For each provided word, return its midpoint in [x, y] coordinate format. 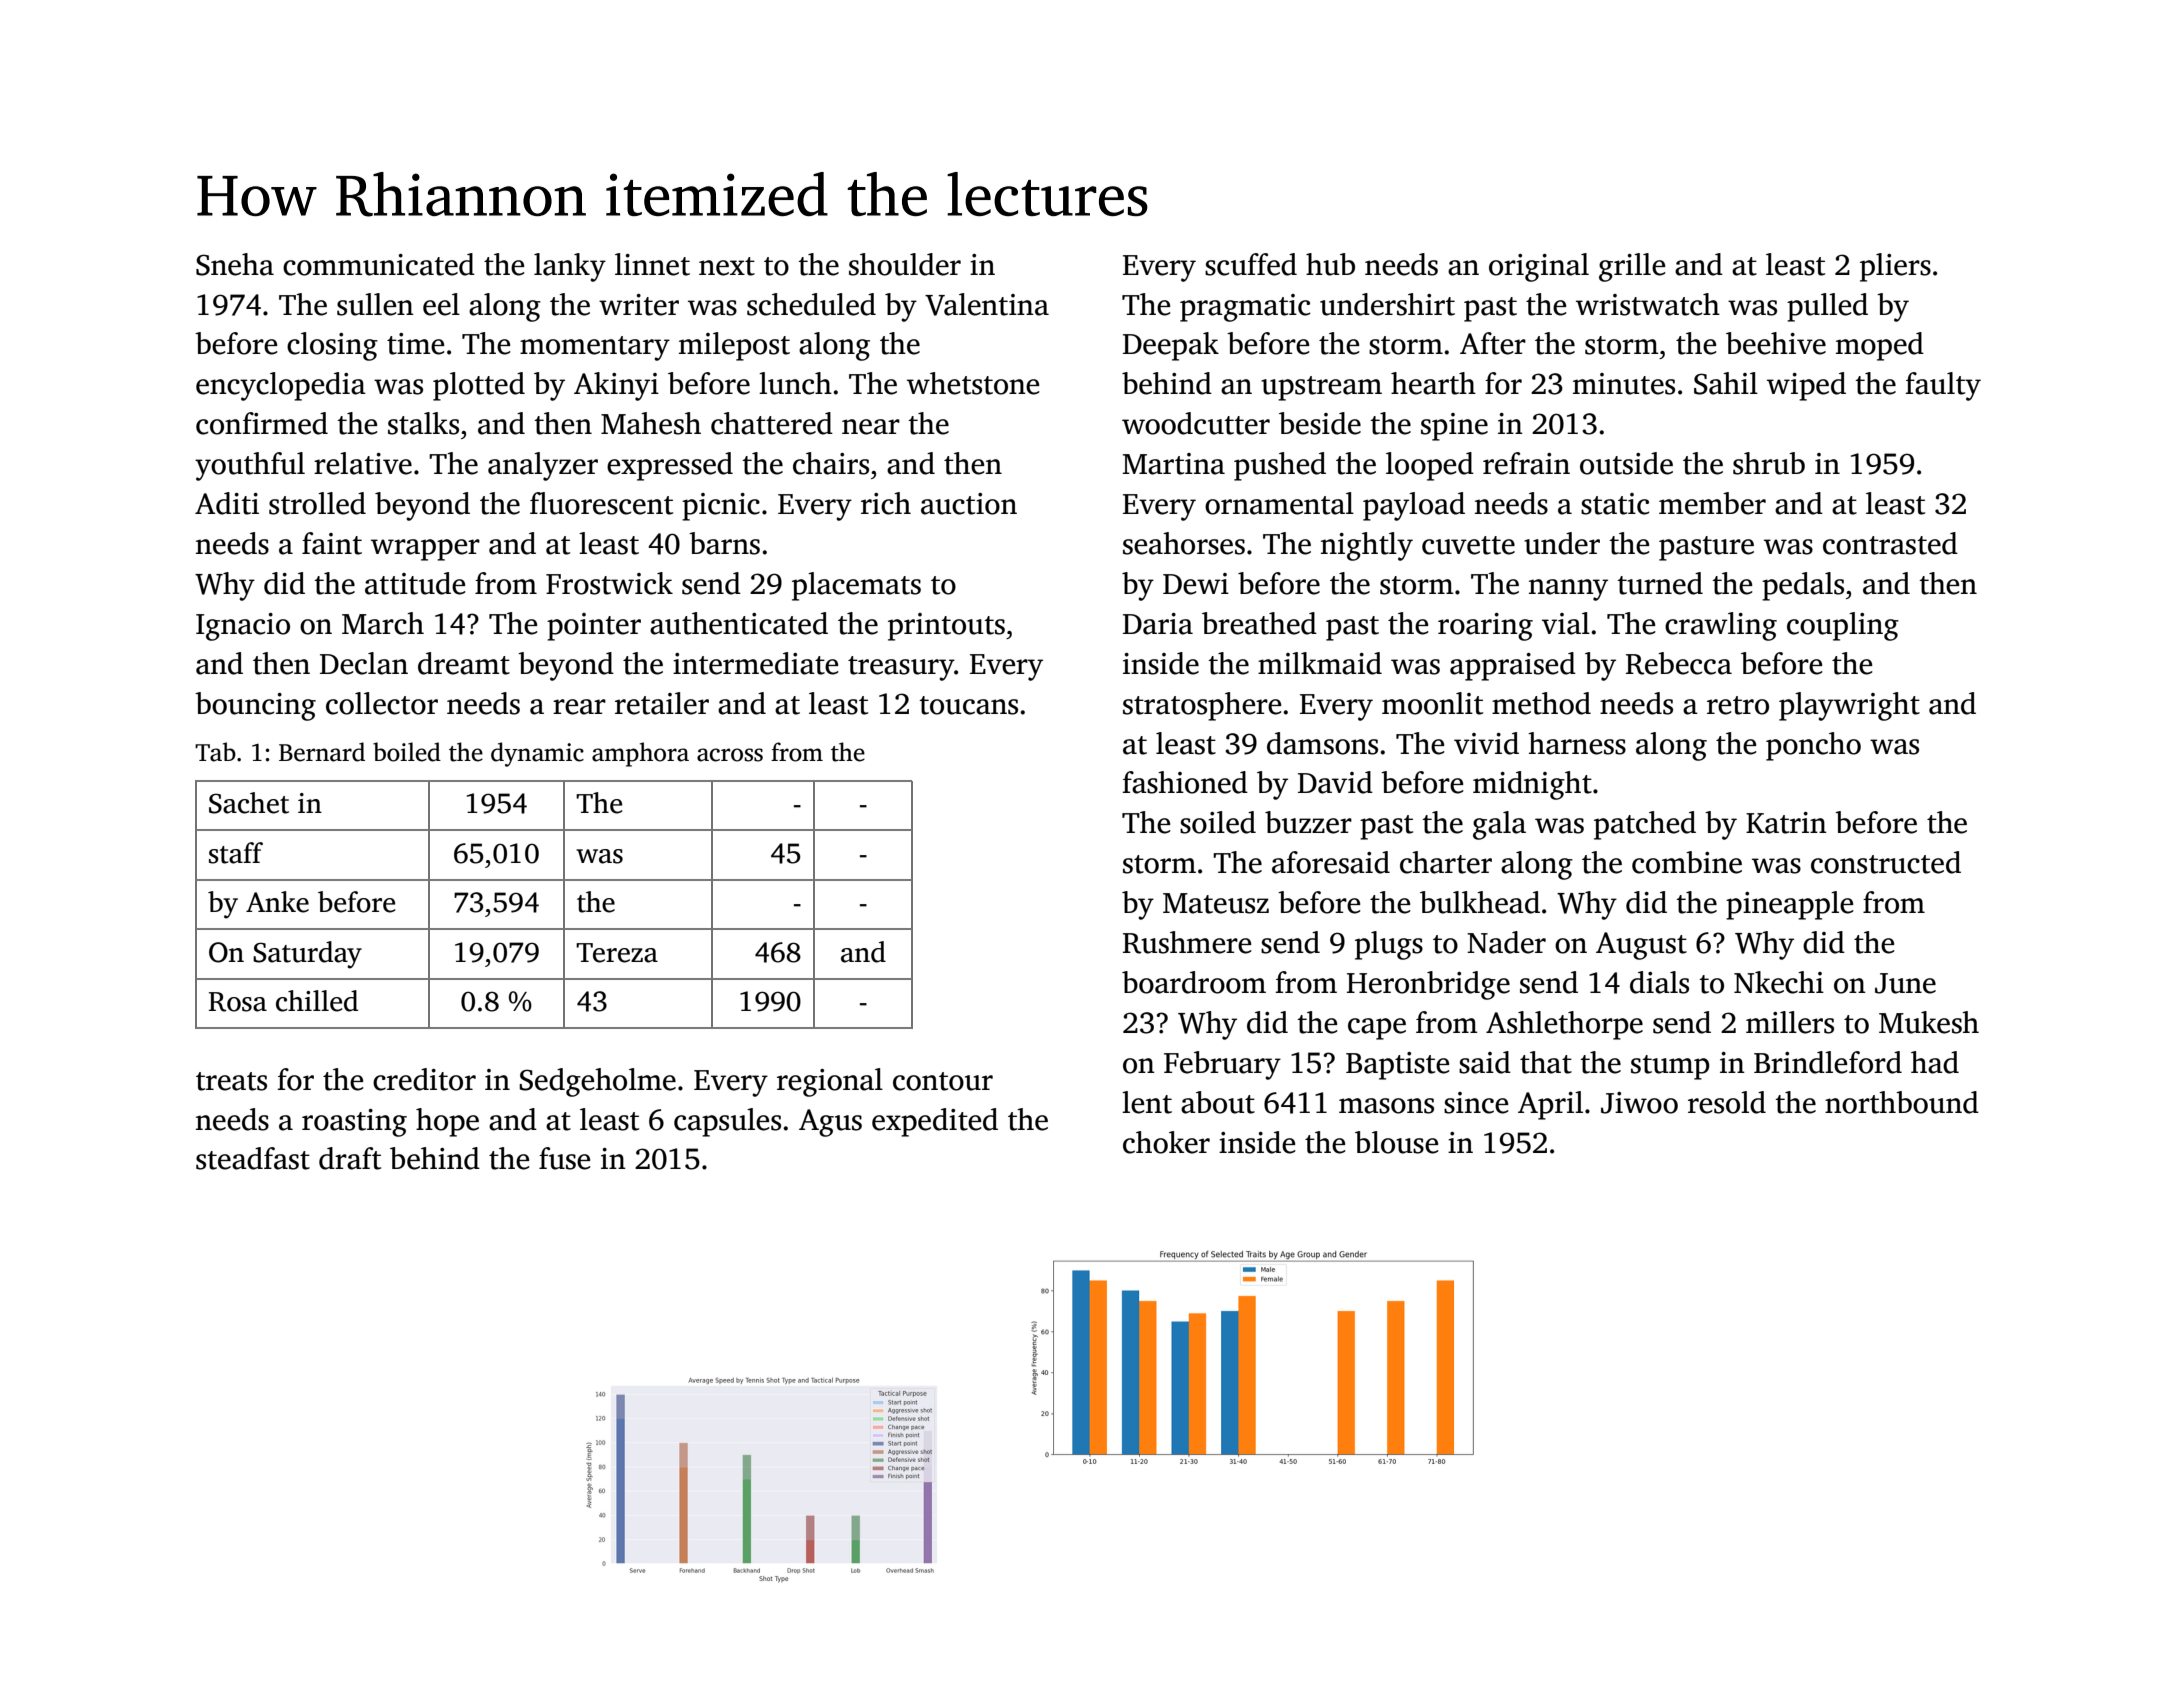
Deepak [1171, 346]
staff [236, 853]
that [1546, 1062]
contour [943, 1081]
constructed [1886, 862]
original [1539, 267]
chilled [317, 1001]
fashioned [1185, 782]
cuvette [1468, 545]
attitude [415, 583]
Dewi [1196, 584]
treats [231, 1081]
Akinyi [616, 386]
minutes [1624, 384]
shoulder [905, 264]
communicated [379, 264]
